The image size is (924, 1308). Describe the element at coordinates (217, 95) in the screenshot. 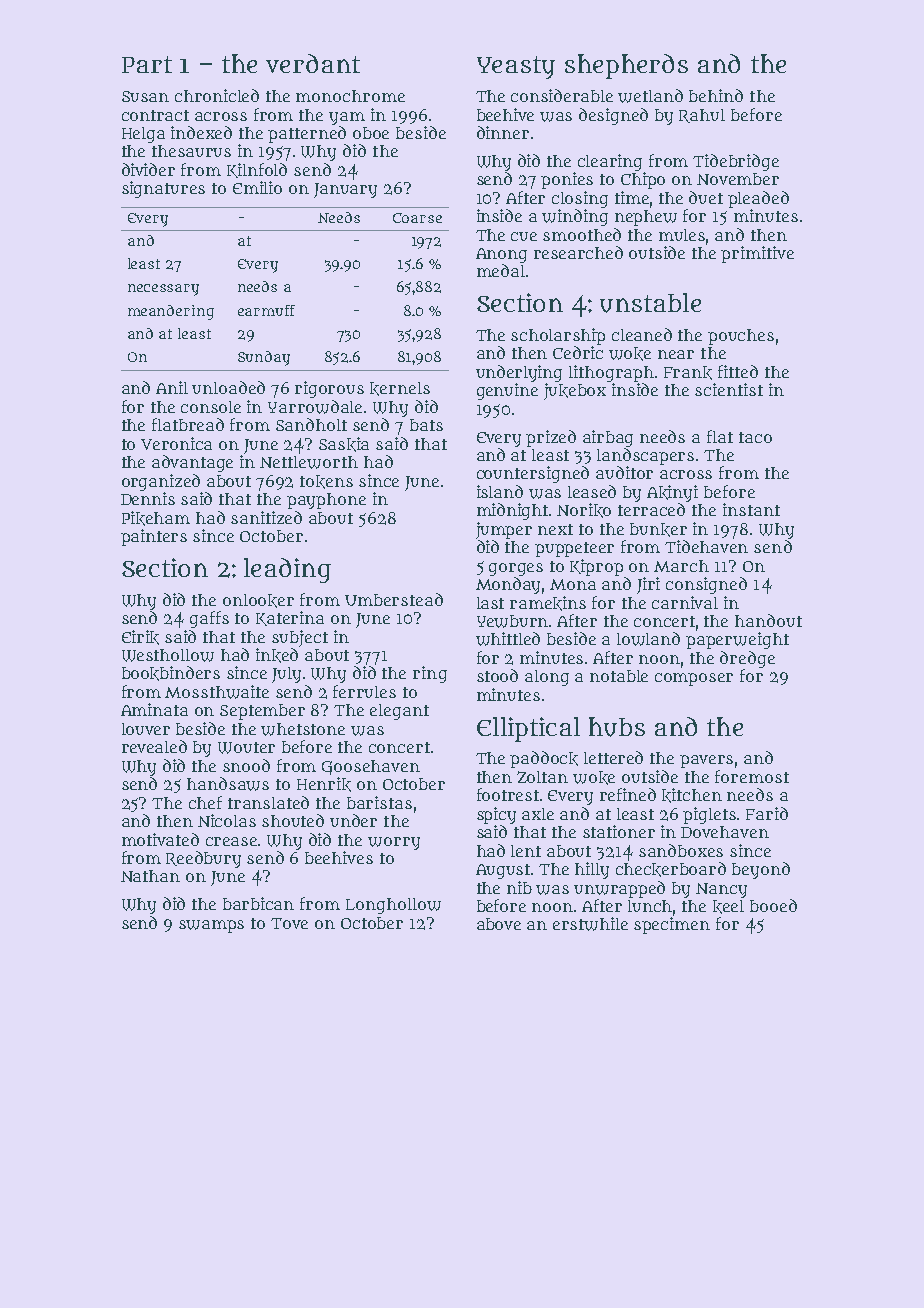

I see `chronicled` at that location.
